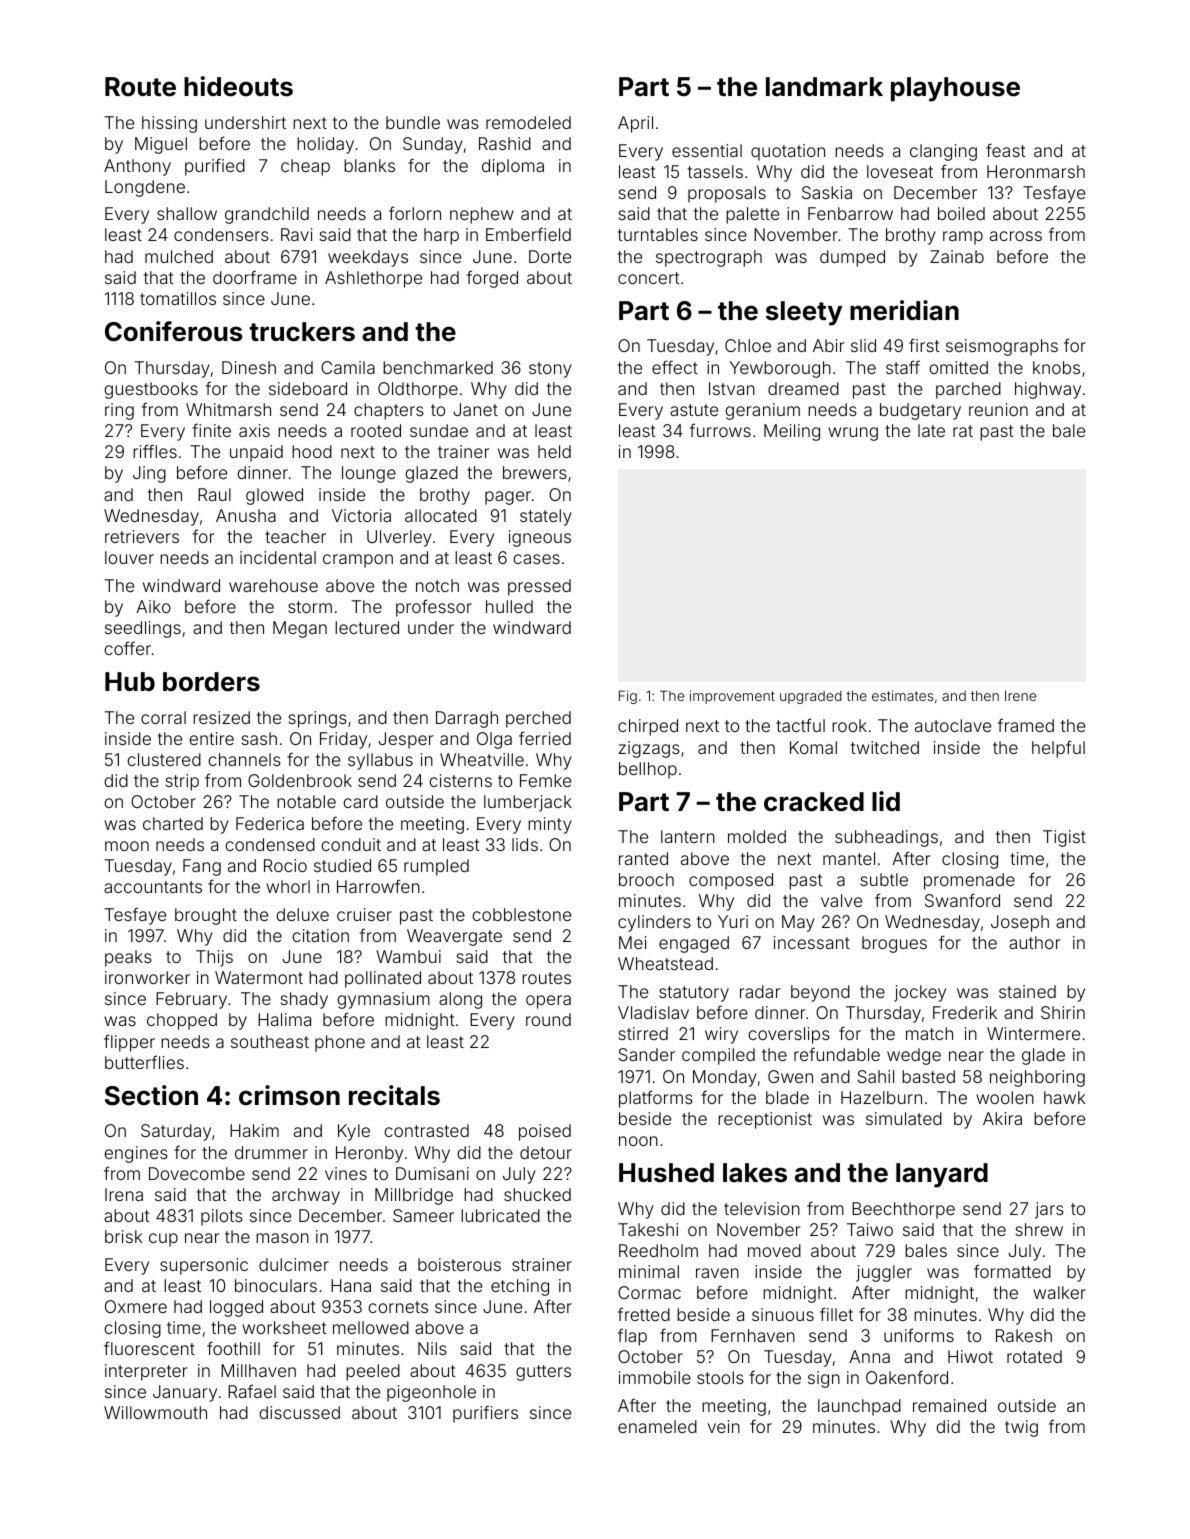  What do you see at coordinates (546, 1152) in the page?
I see `detour` at bounding box center [546, 1152].
